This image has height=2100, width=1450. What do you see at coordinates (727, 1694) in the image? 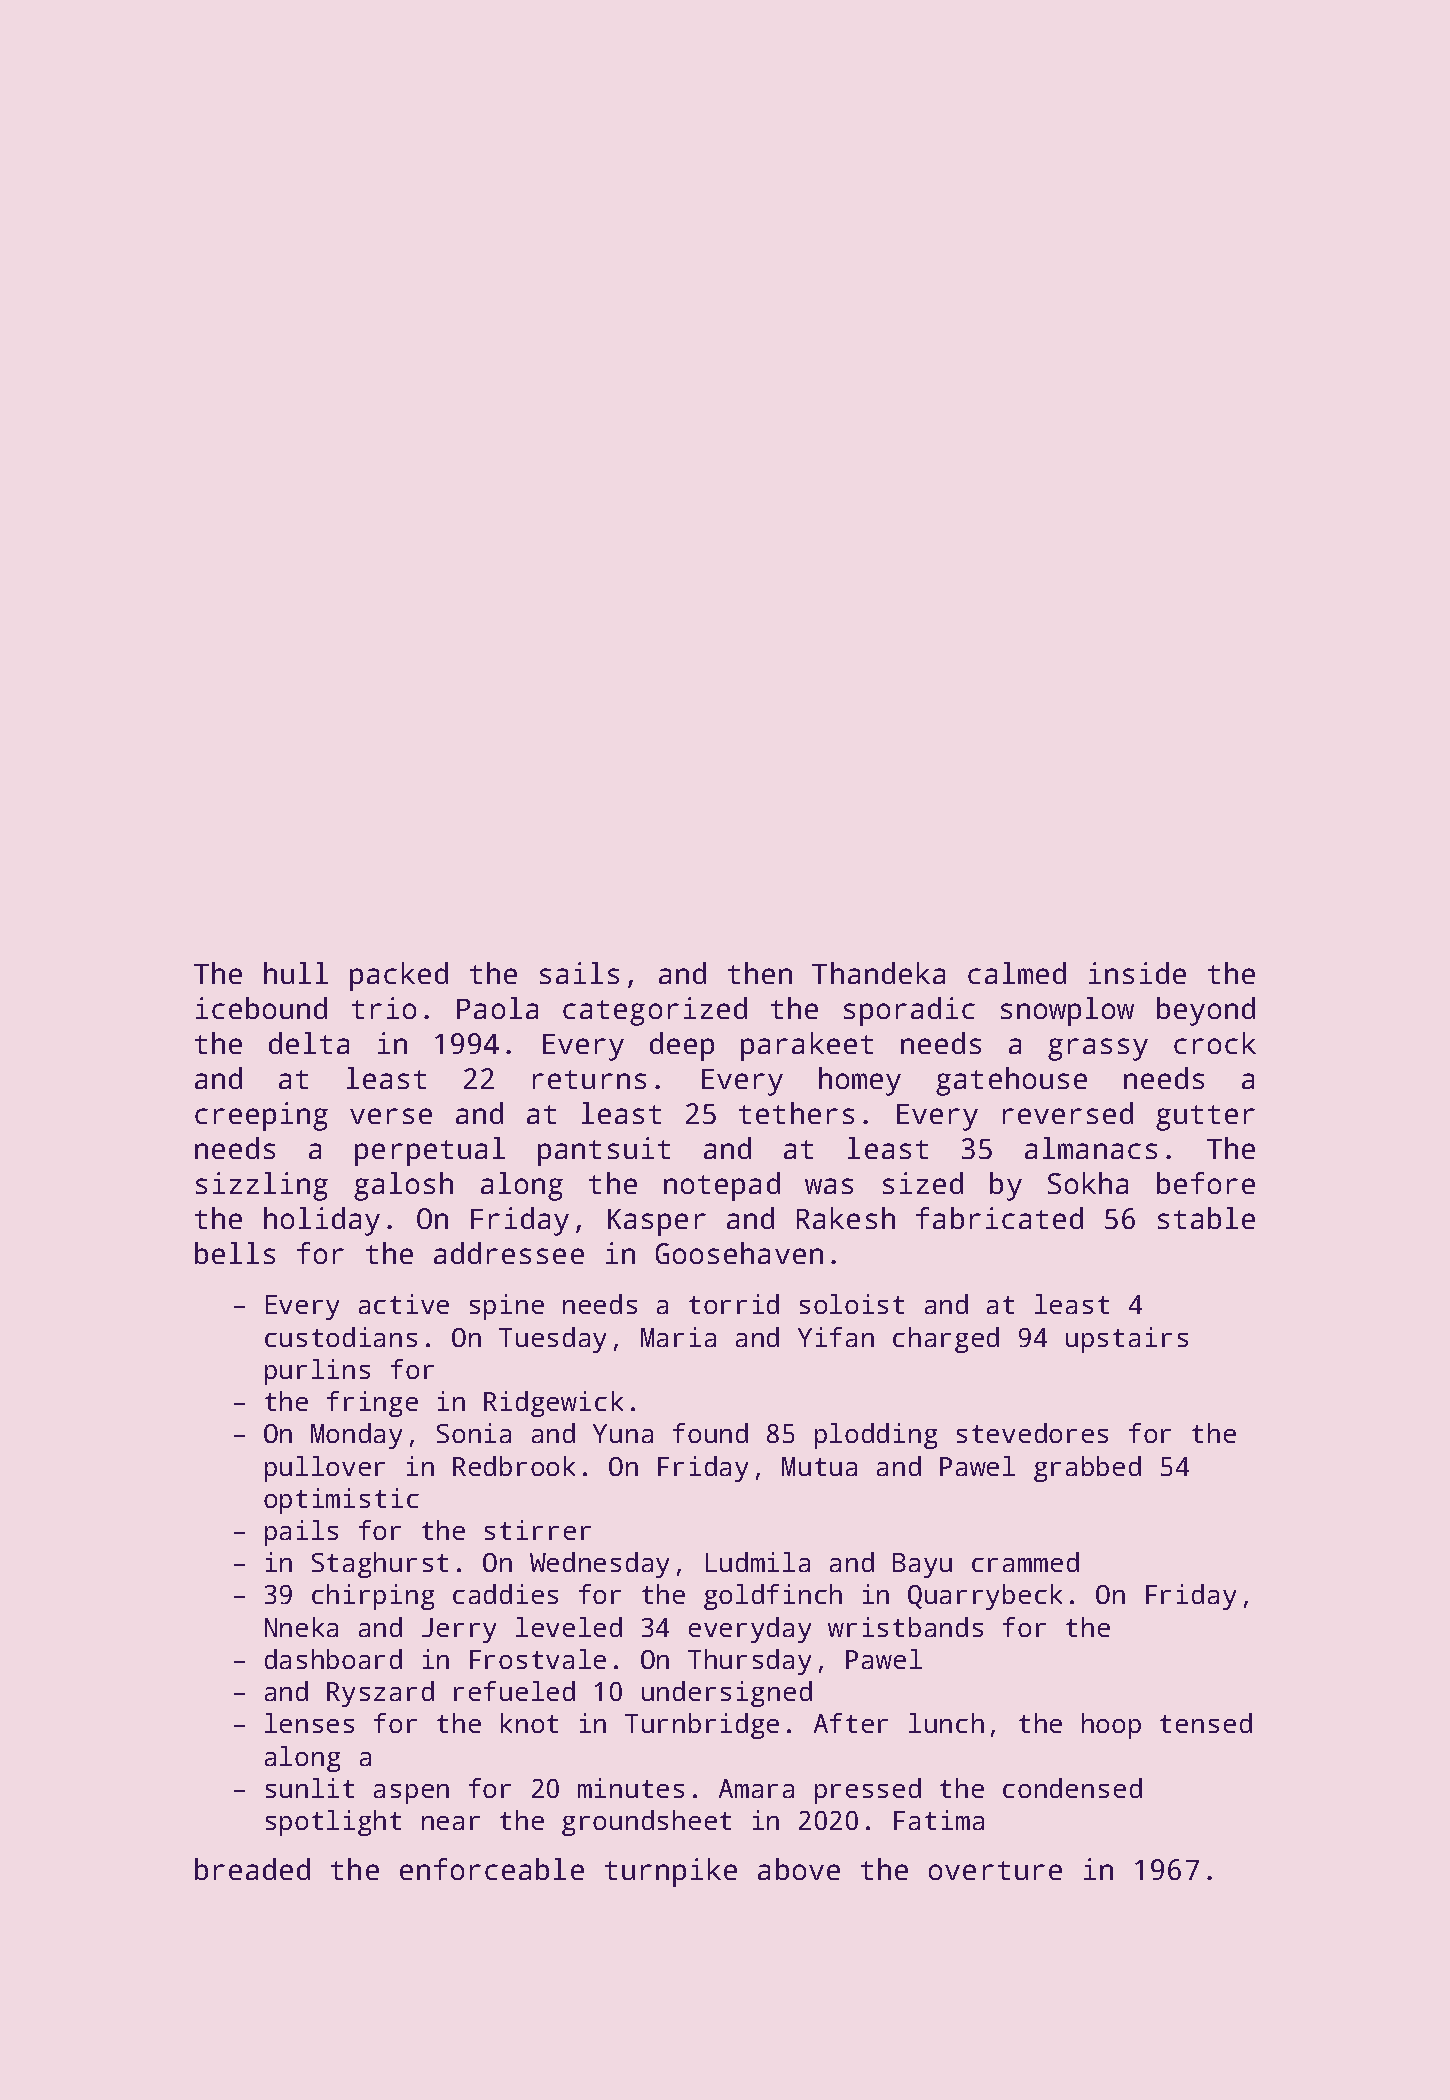
I see `undersigned` at bounding box center [727, 1694].
